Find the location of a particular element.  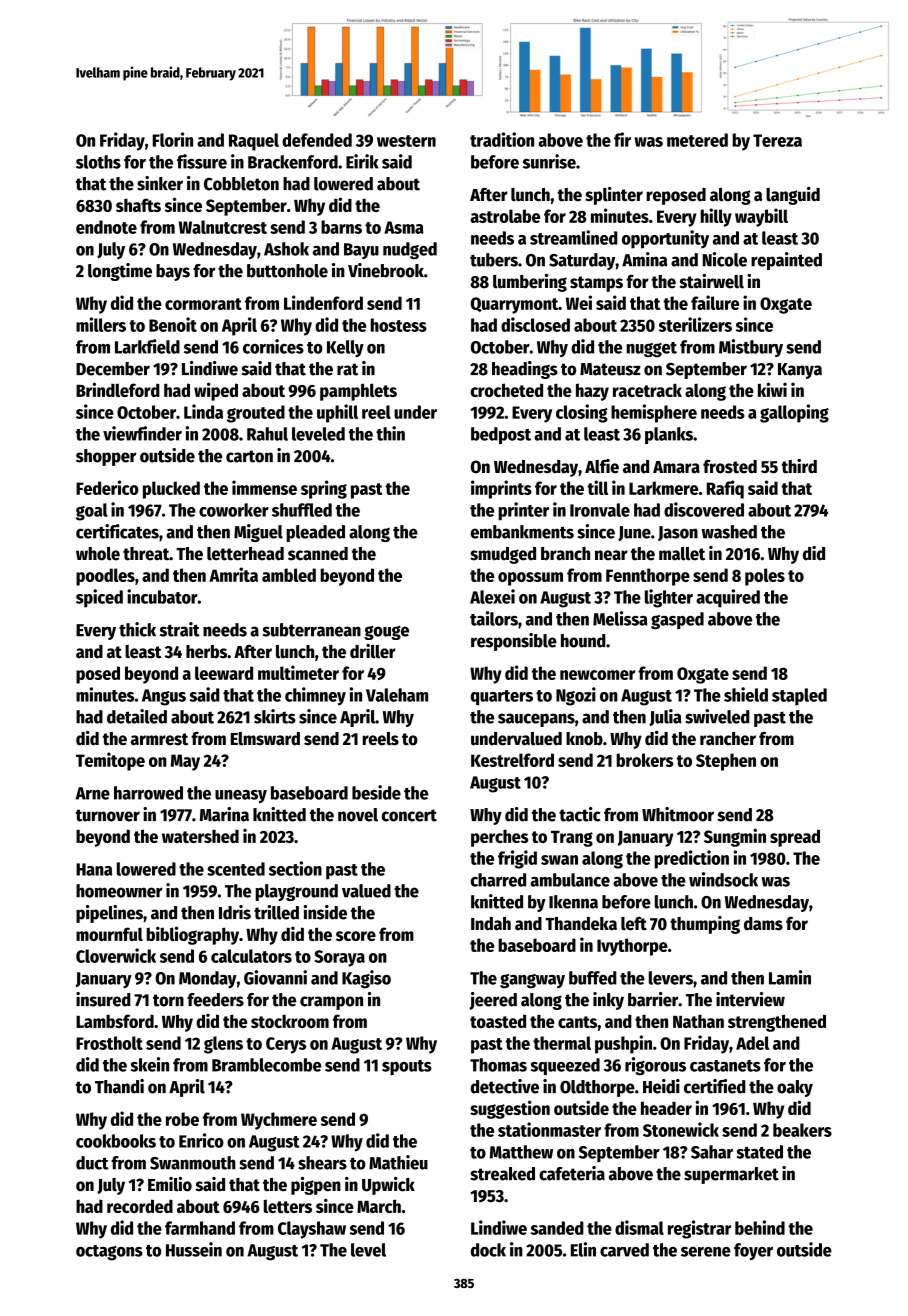

wiped is located at coordinates (216, 391).
